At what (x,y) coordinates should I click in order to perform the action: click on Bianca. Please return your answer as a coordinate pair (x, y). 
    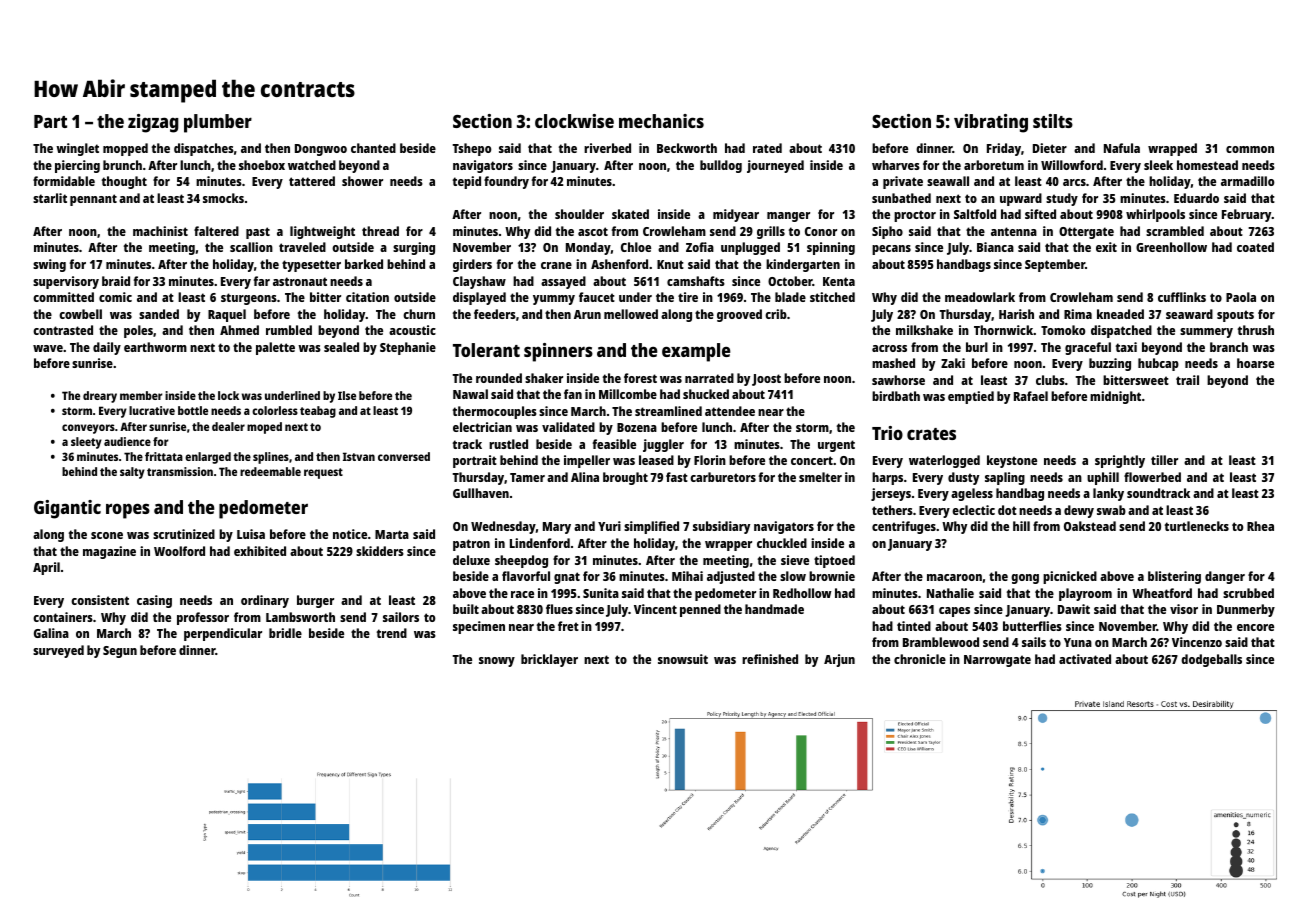
    Looking at the image, I should click on (995, 247).
